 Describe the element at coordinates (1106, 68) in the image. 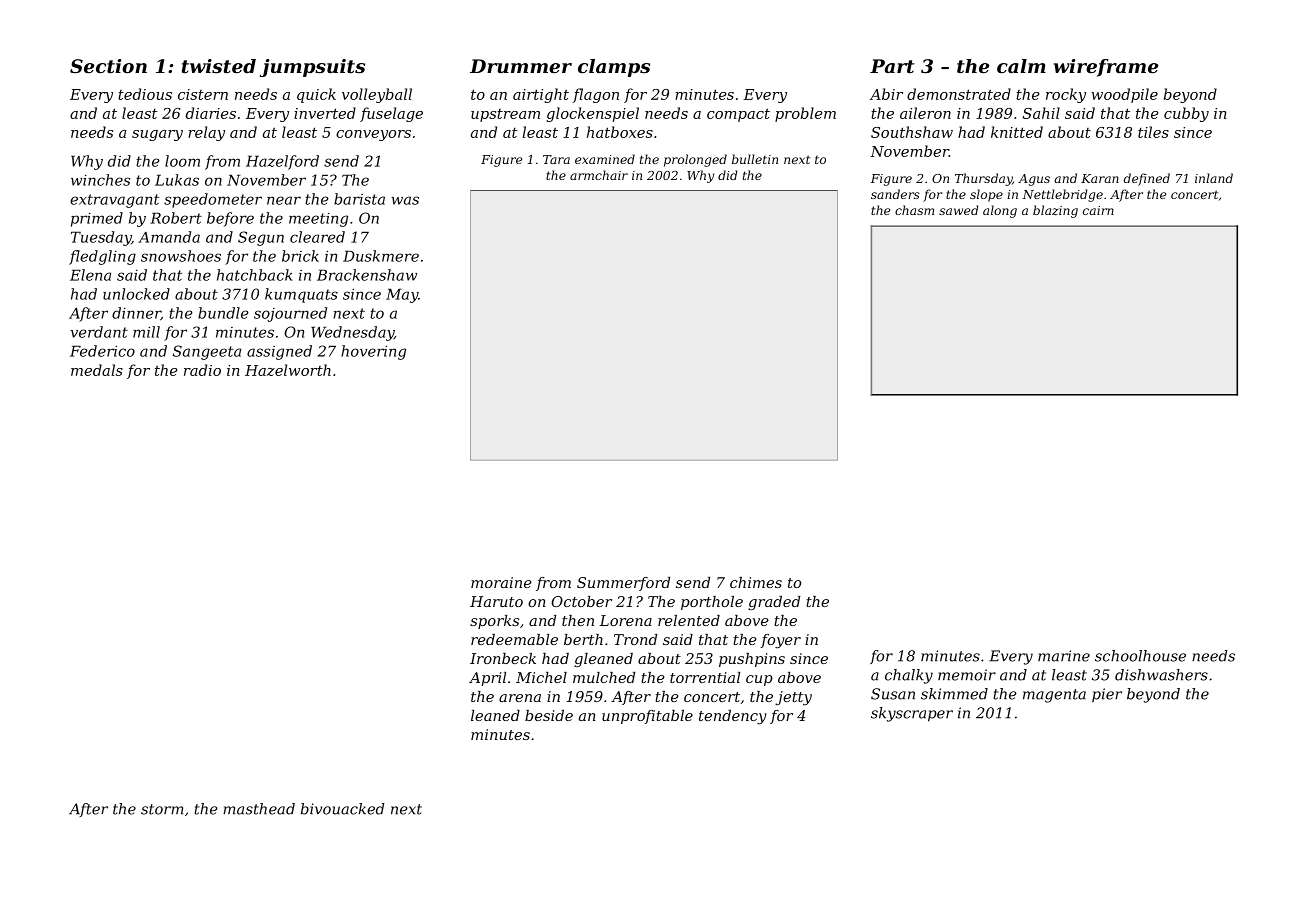

I see `wireframe` at that location.
